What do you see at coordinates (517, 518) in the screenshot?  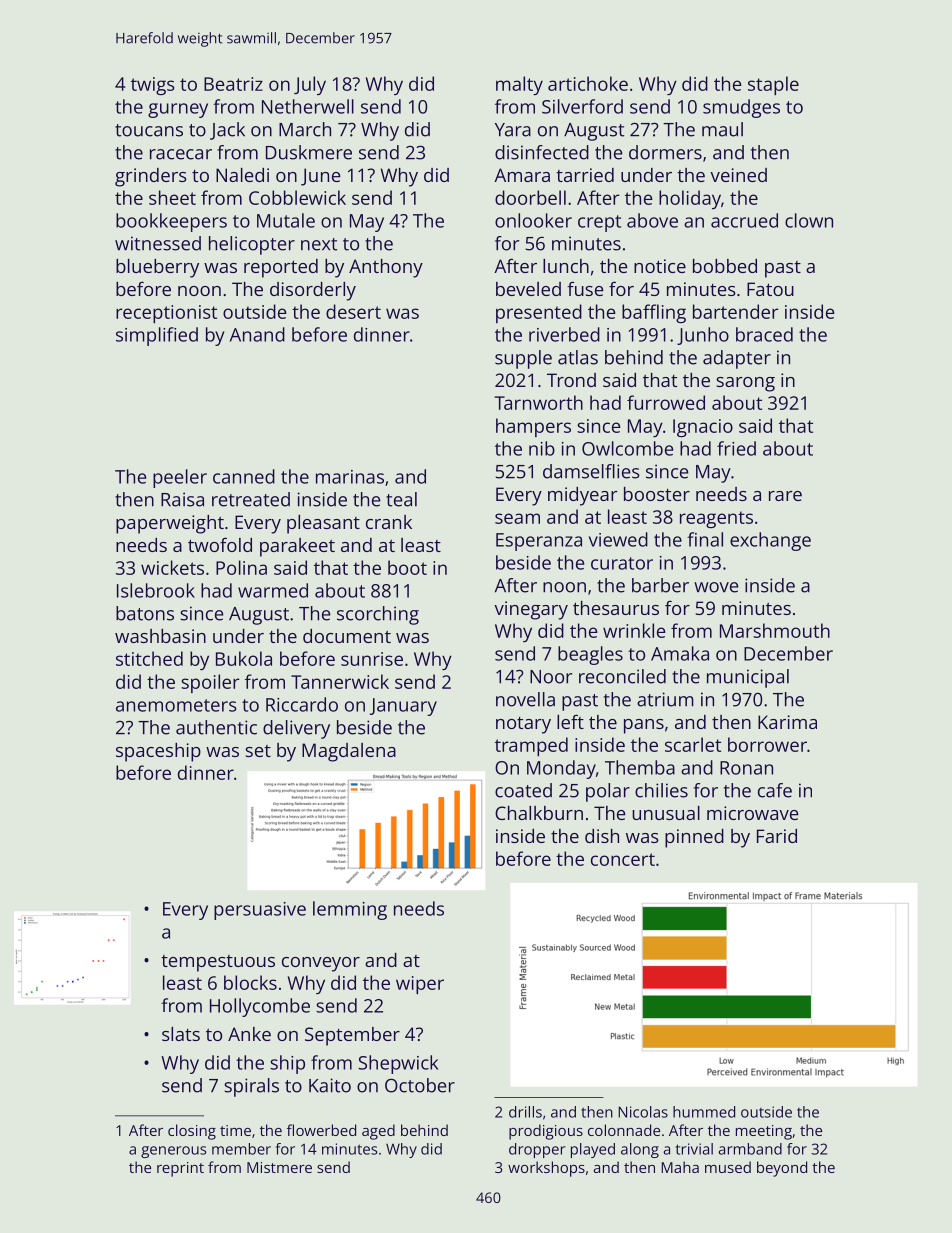 I see `seam` at bounding box center [517, 518].
